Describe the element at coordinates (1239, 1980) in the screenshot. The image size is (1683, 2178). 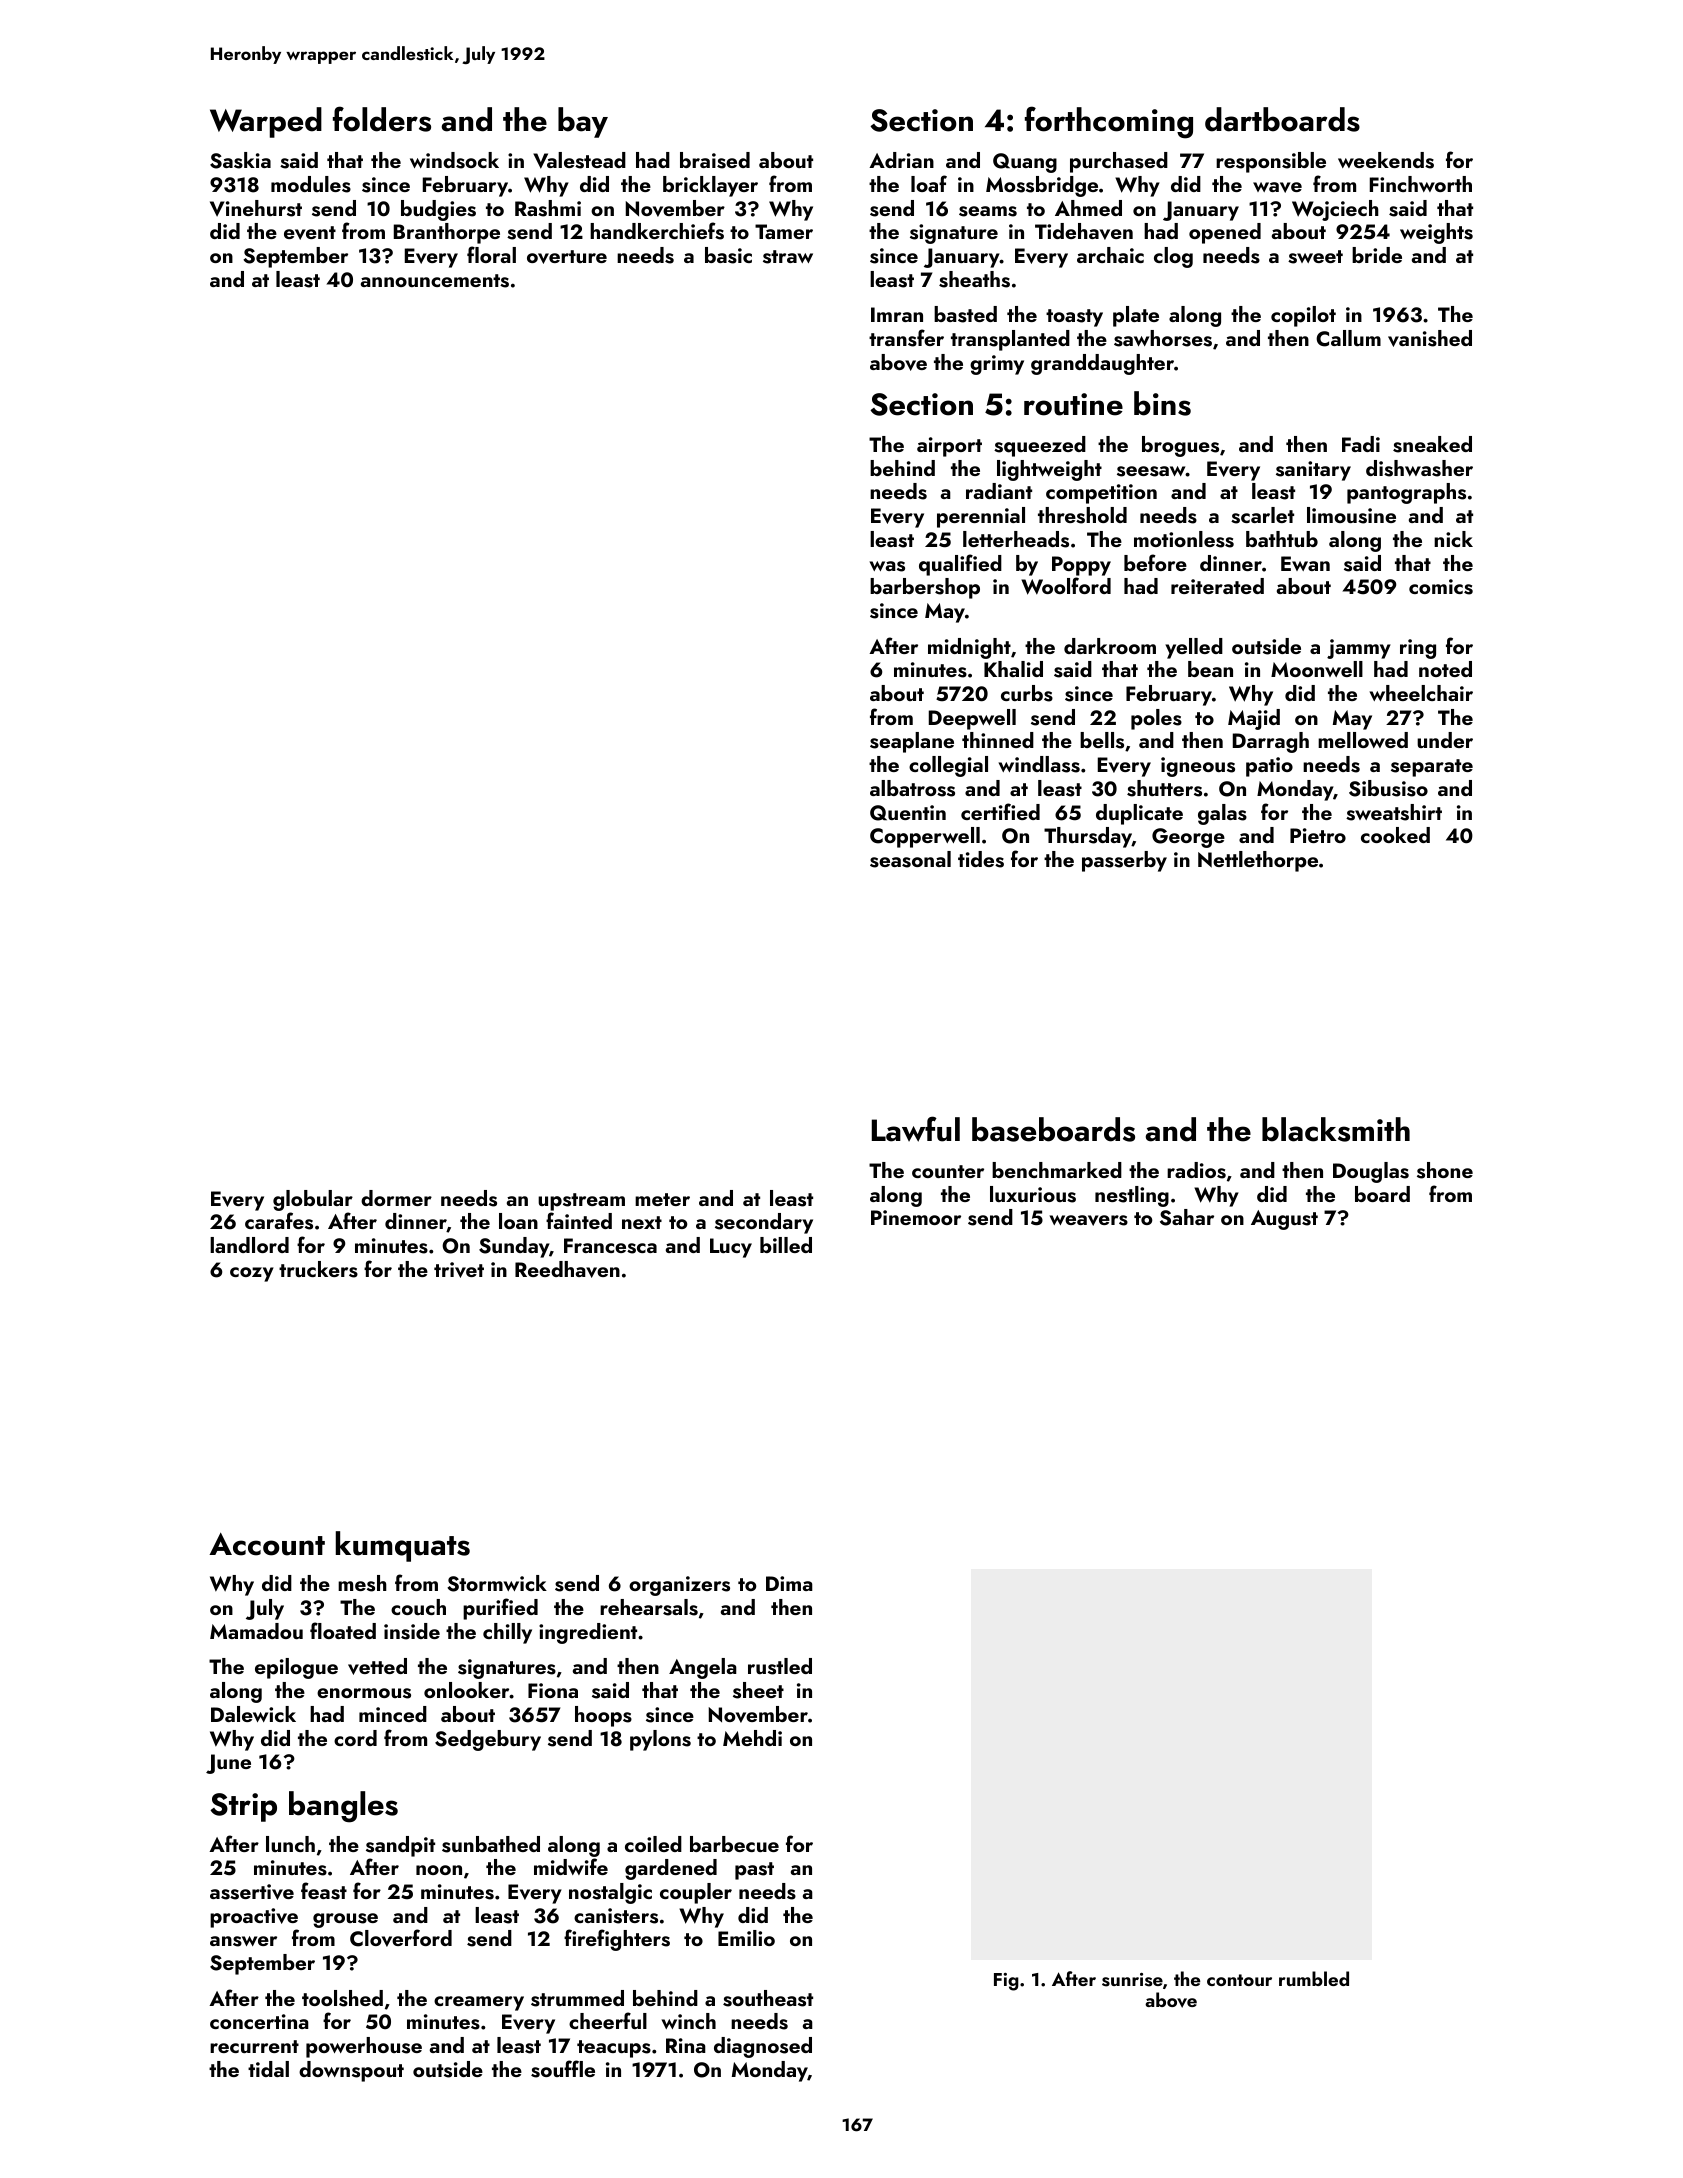
I see `contour` at that location.
